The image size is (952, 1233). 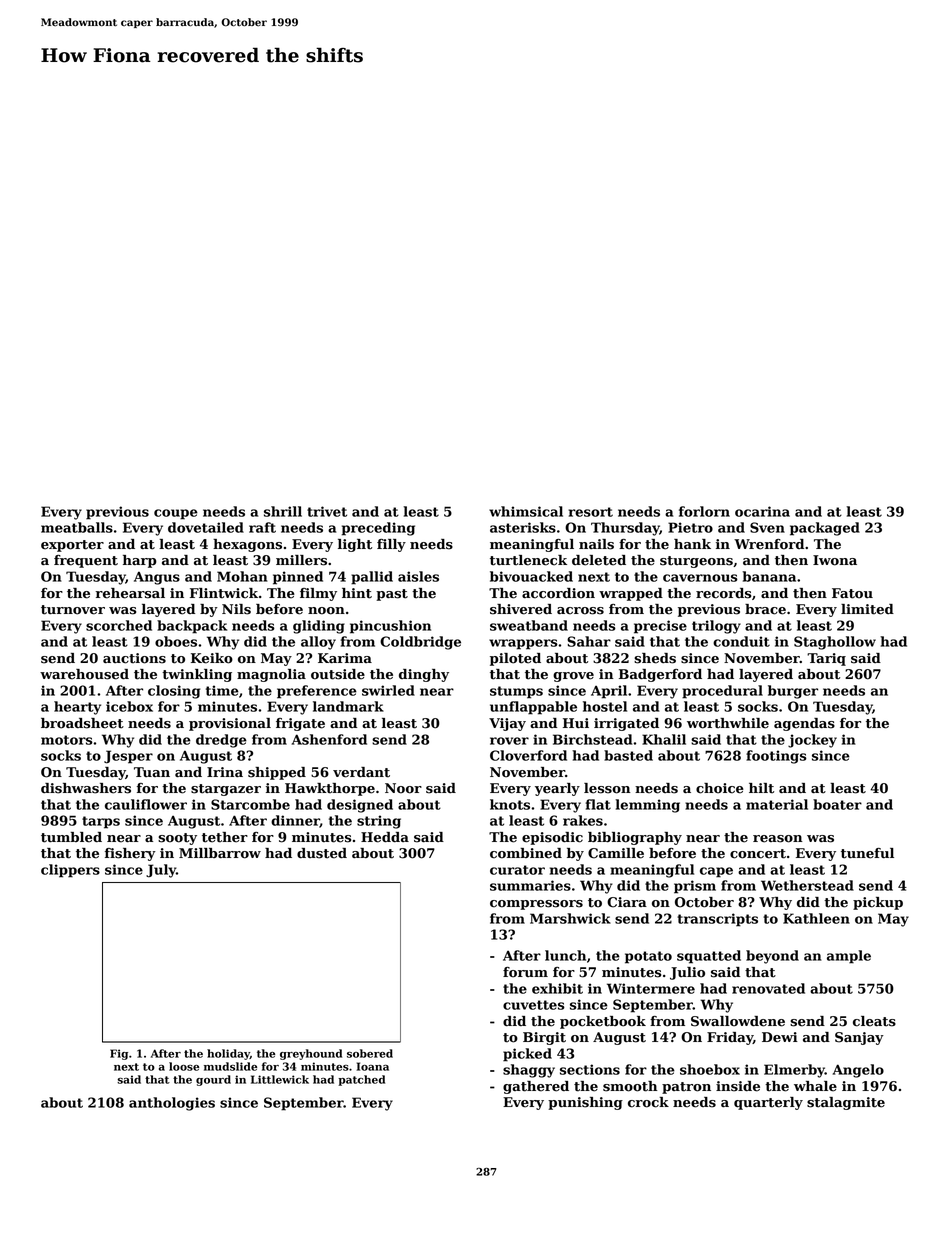 What do you see at coordinates (86, 788) in the document?
I see `dishwashers` at bounding box center [86, 788].
